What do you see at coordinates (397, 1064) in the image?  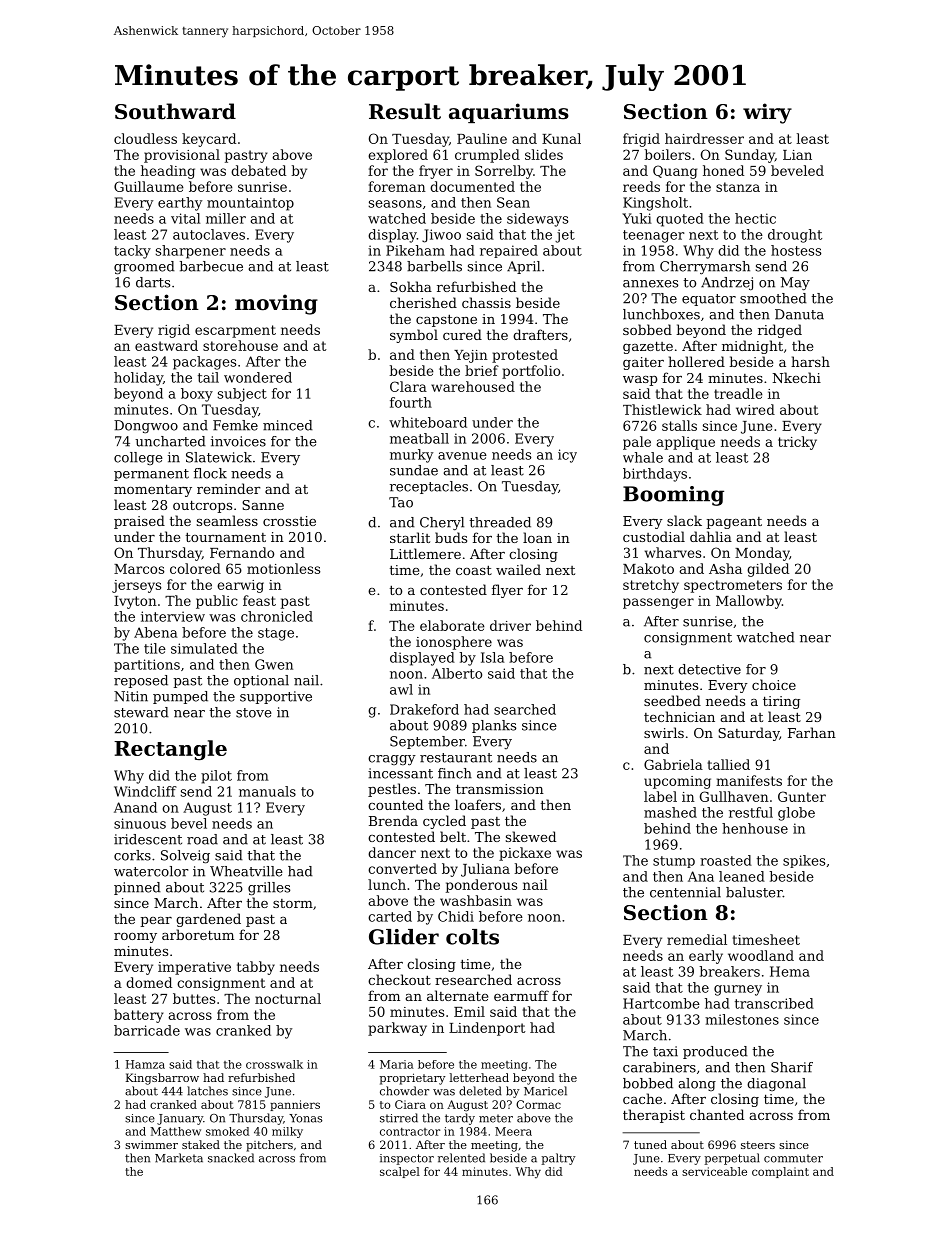 I see `Maria` at bounding box center [397, 1064].
